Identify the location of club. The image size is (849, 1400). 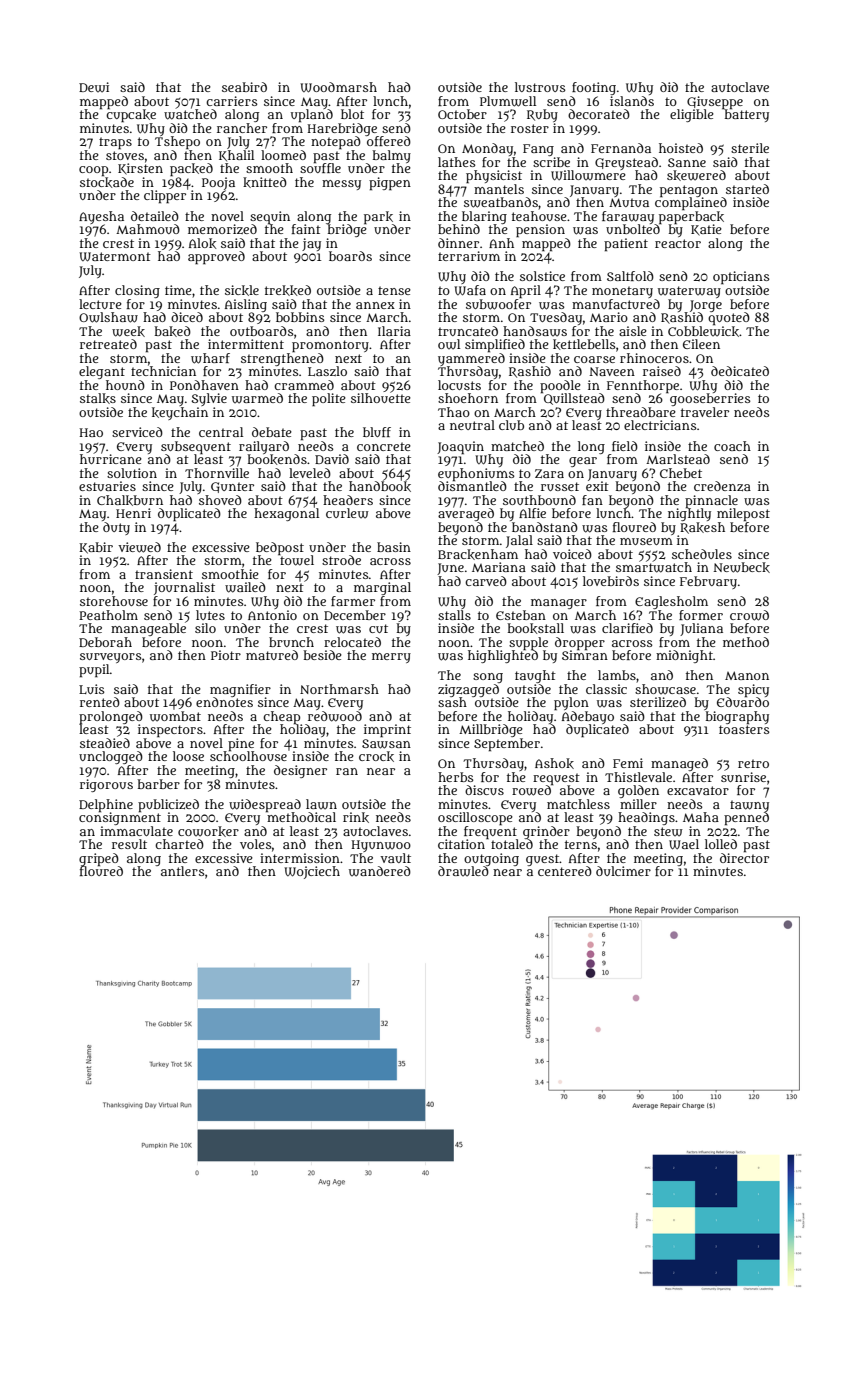
(511, 425).
